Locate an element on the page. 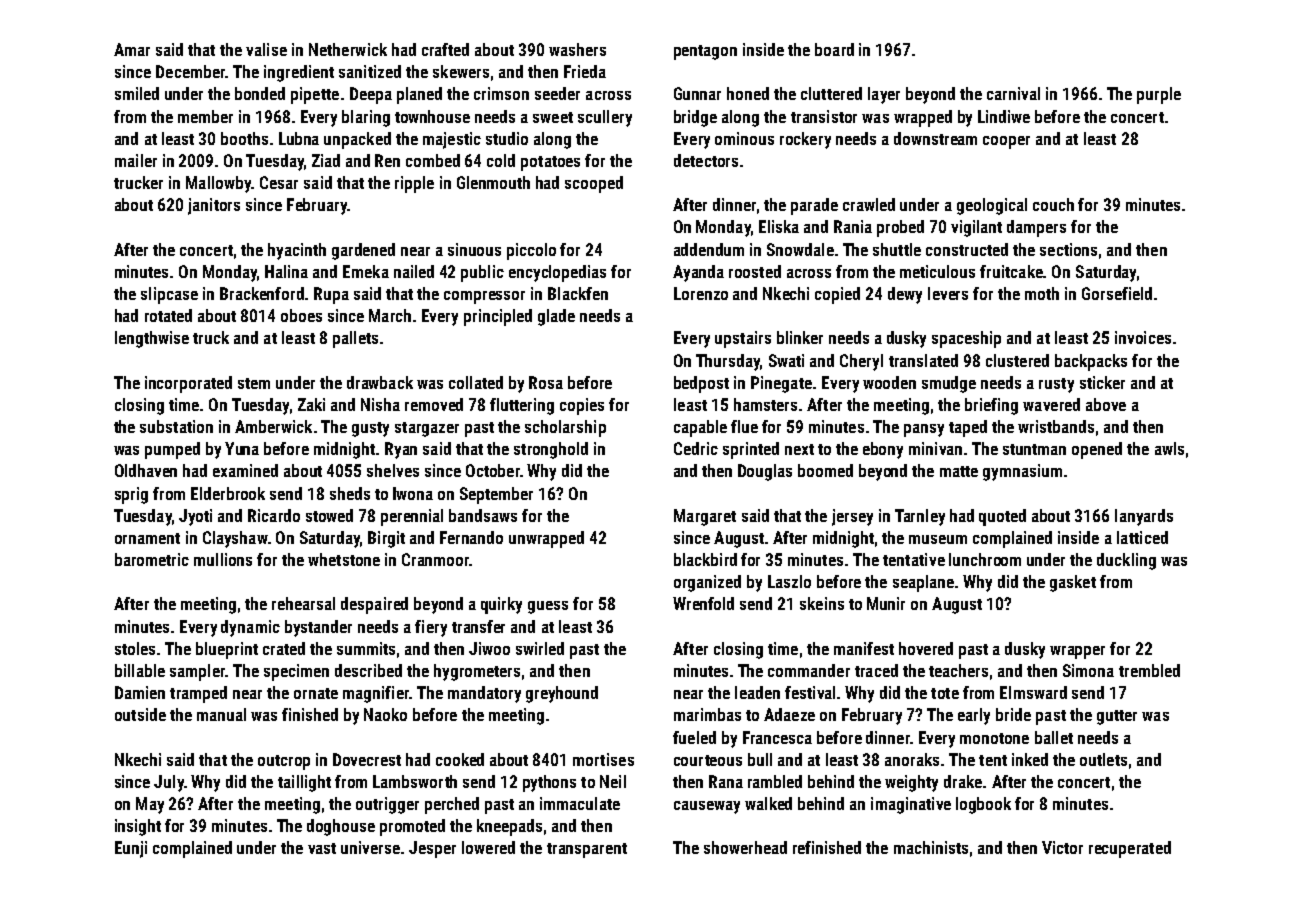 Image resolution: width=1308 pixels, height=924 pixels. Snowdale is located at coordinates (800, 249).
